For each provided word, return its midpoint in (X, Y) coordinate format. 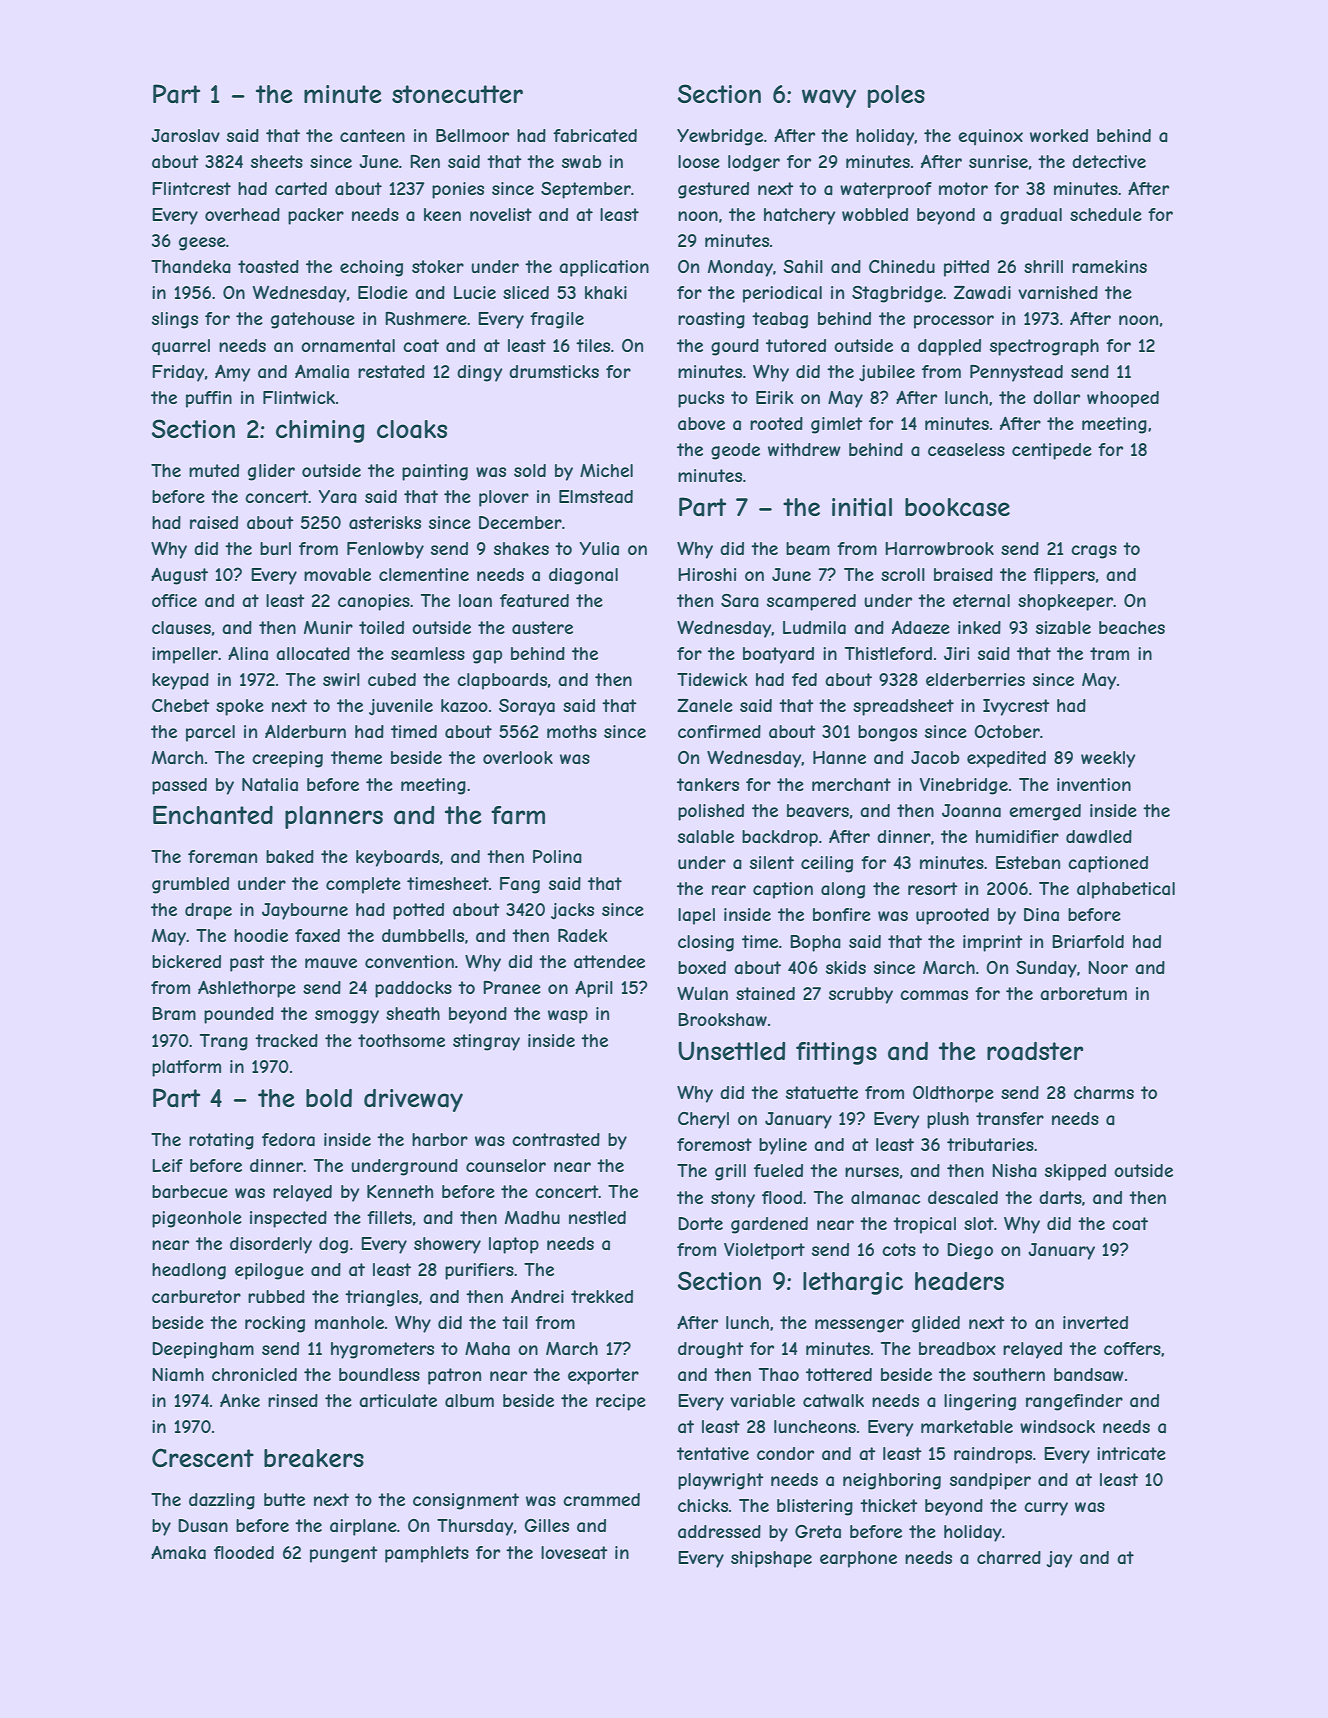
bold (329, 1098)
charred (1009, 1557)
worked (1059, 135)
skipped (1075, 1172)
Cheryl (703, 1120)
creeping (287, 759)
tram (1109, 653)
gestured (713, 190)
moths (572, 731)
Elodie (383, 292)
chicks (703, 1505)
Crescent (203, 1457)
